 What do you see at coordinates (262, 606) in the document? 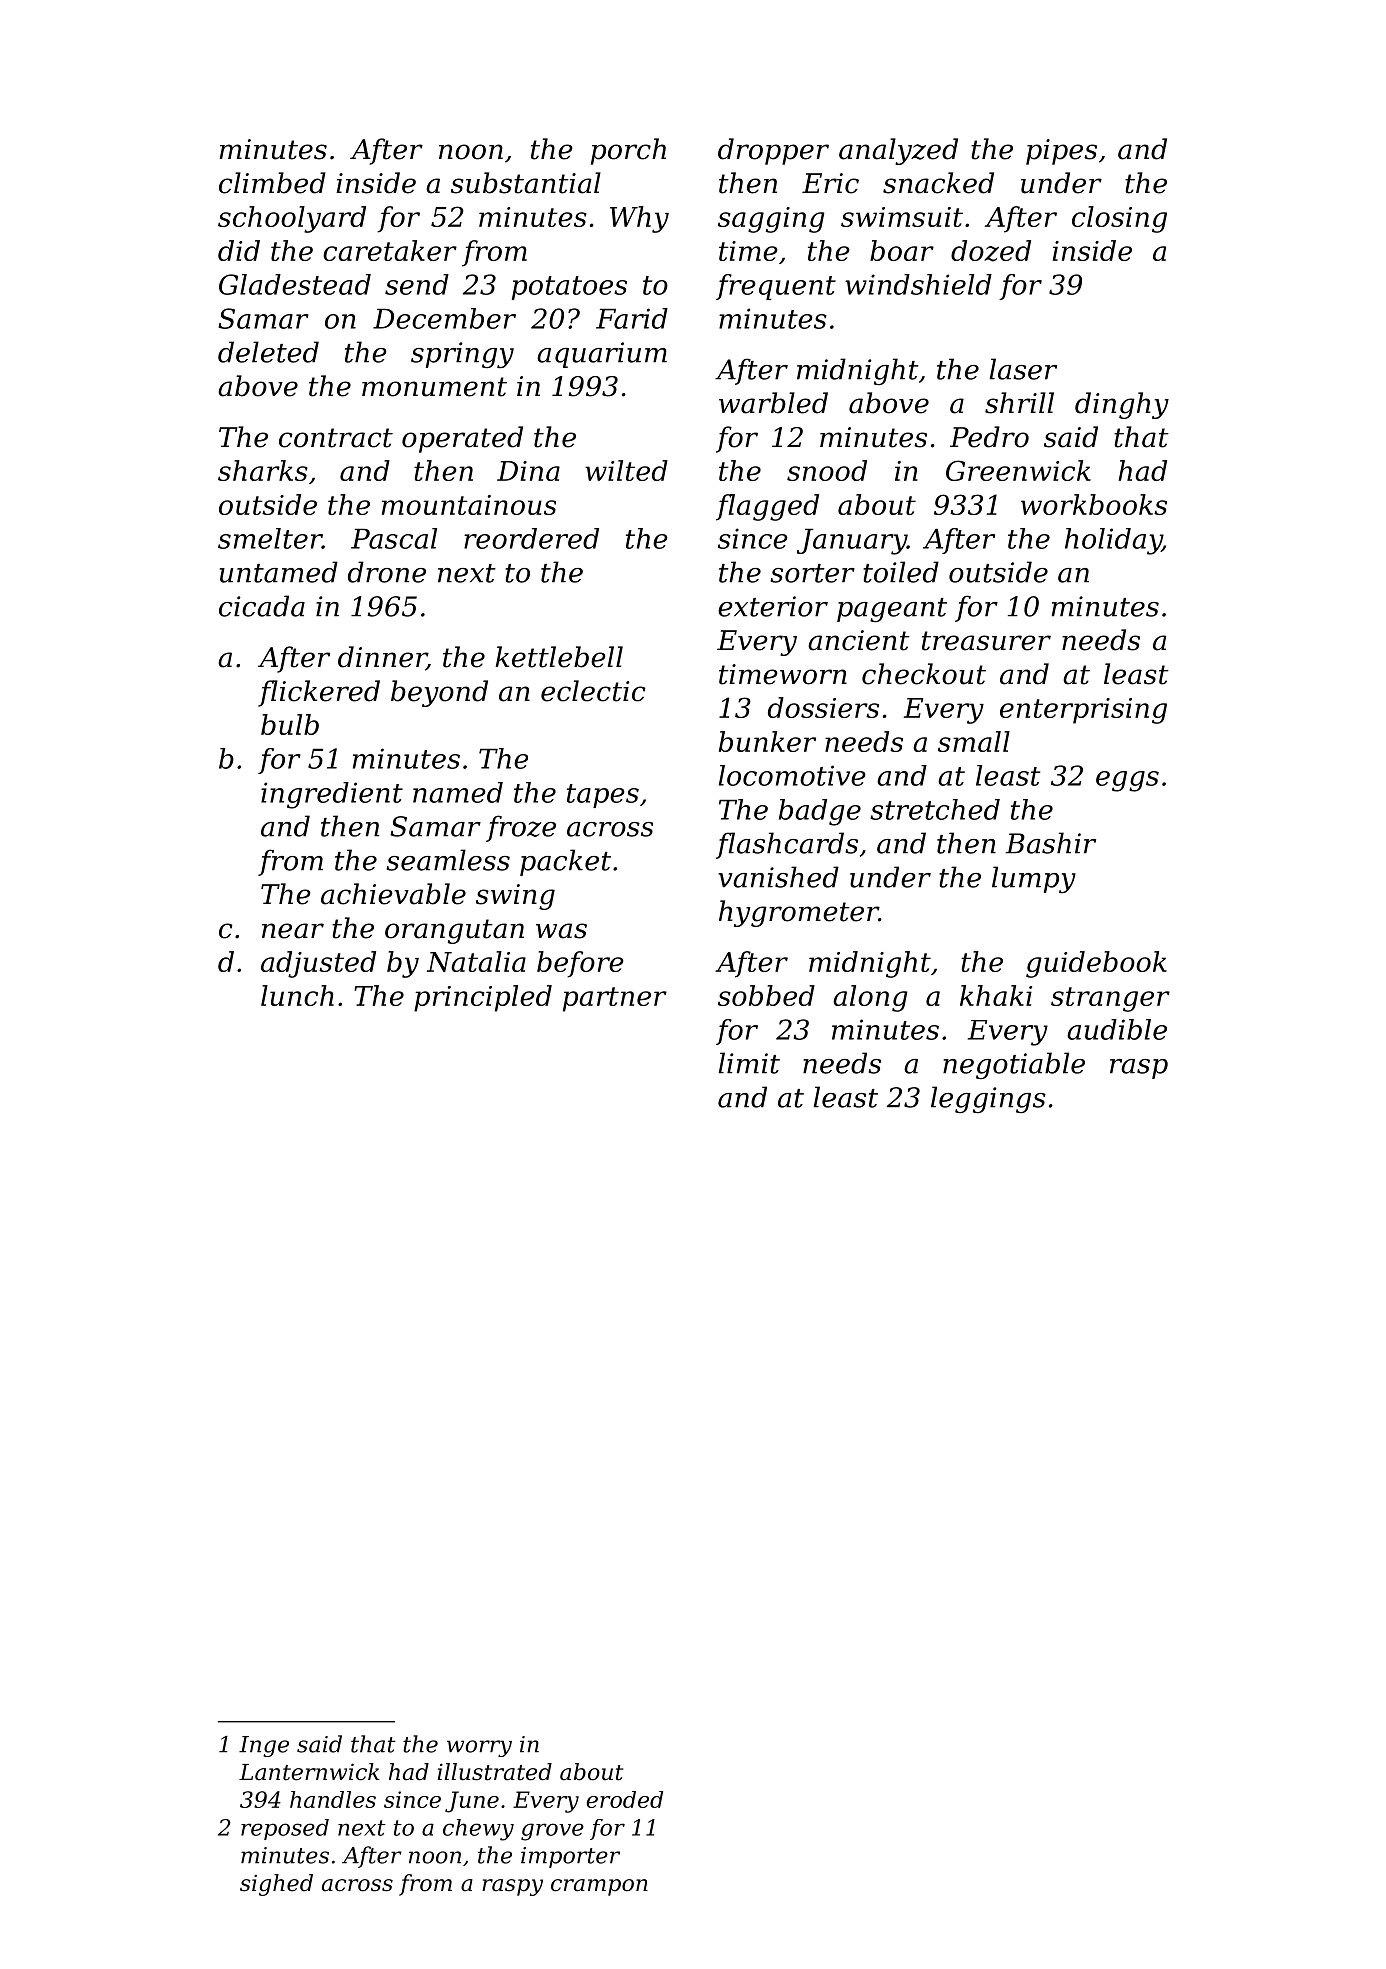
I see `cicada` at bounding box center [262, 606].
